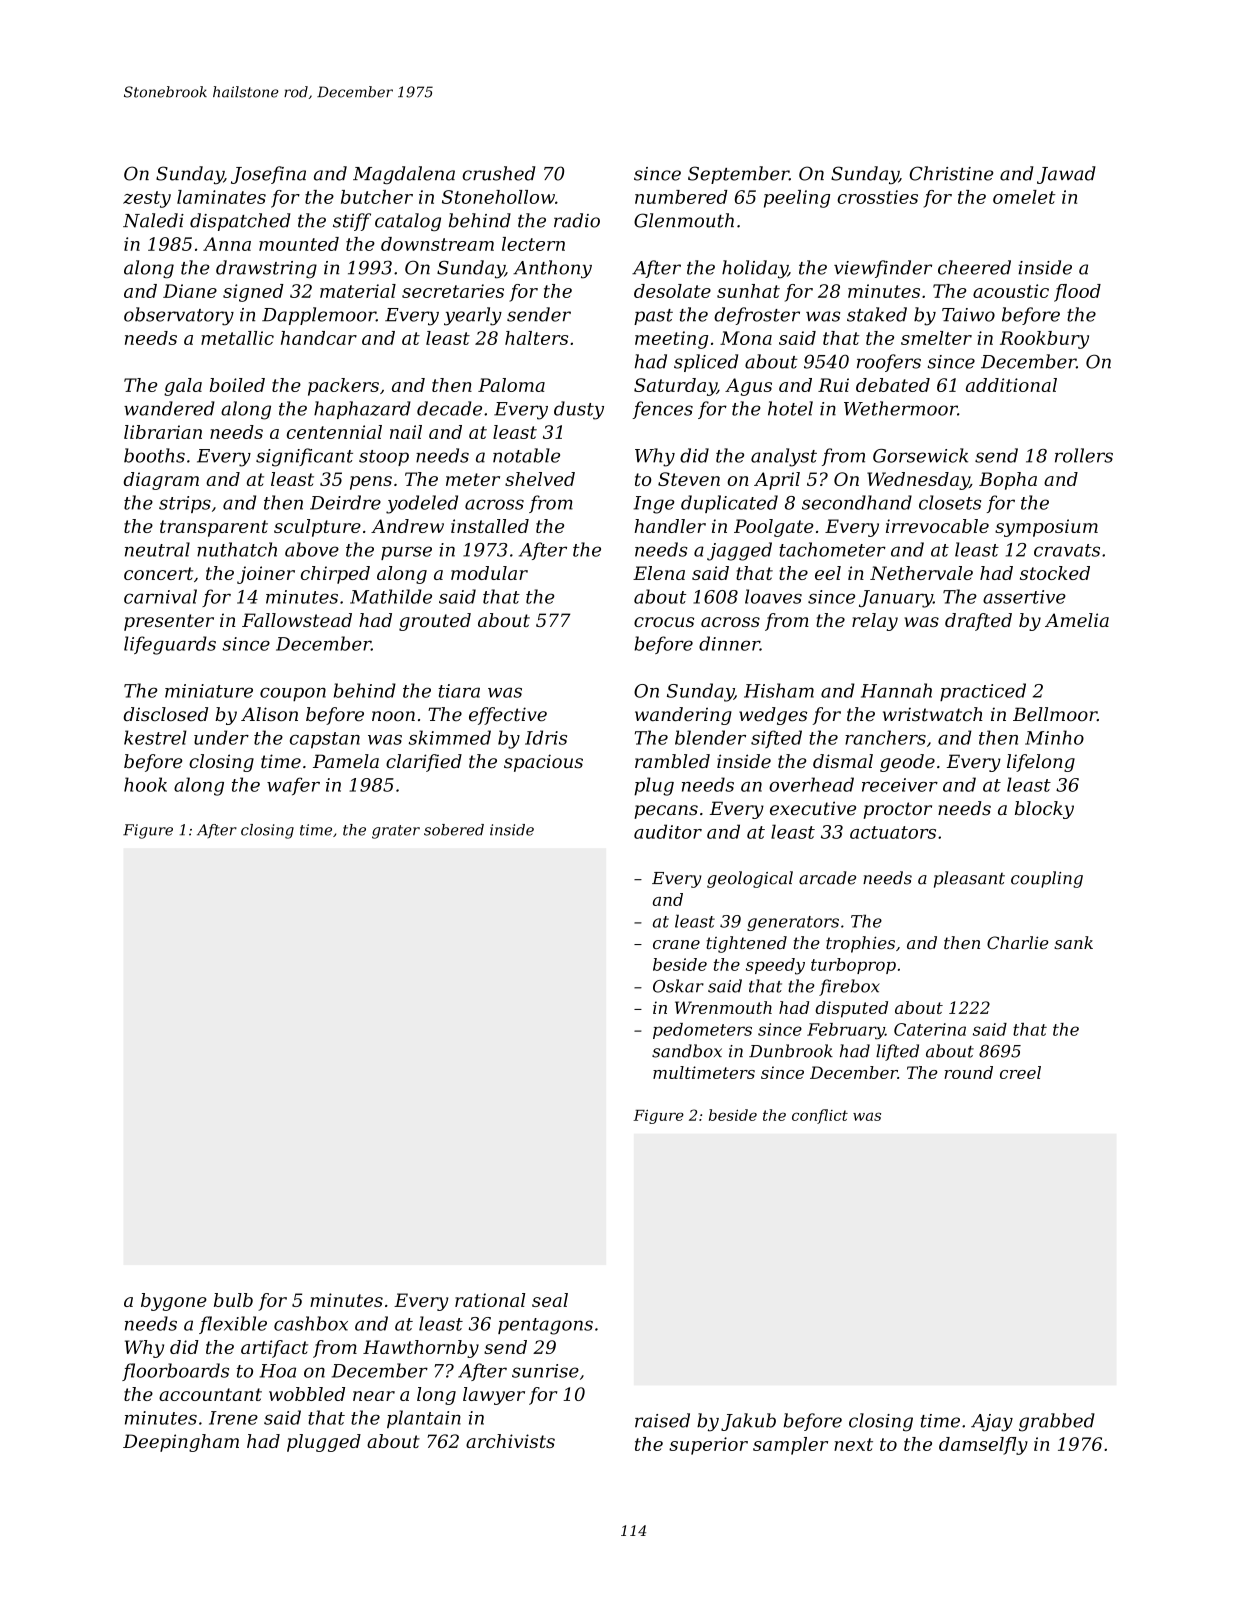 The width and height of the screenshot is (1240, 1604). What do you see at coordinates (793, 923) in the screenshot?
I see `generators` at bounding box center [793, 923].
